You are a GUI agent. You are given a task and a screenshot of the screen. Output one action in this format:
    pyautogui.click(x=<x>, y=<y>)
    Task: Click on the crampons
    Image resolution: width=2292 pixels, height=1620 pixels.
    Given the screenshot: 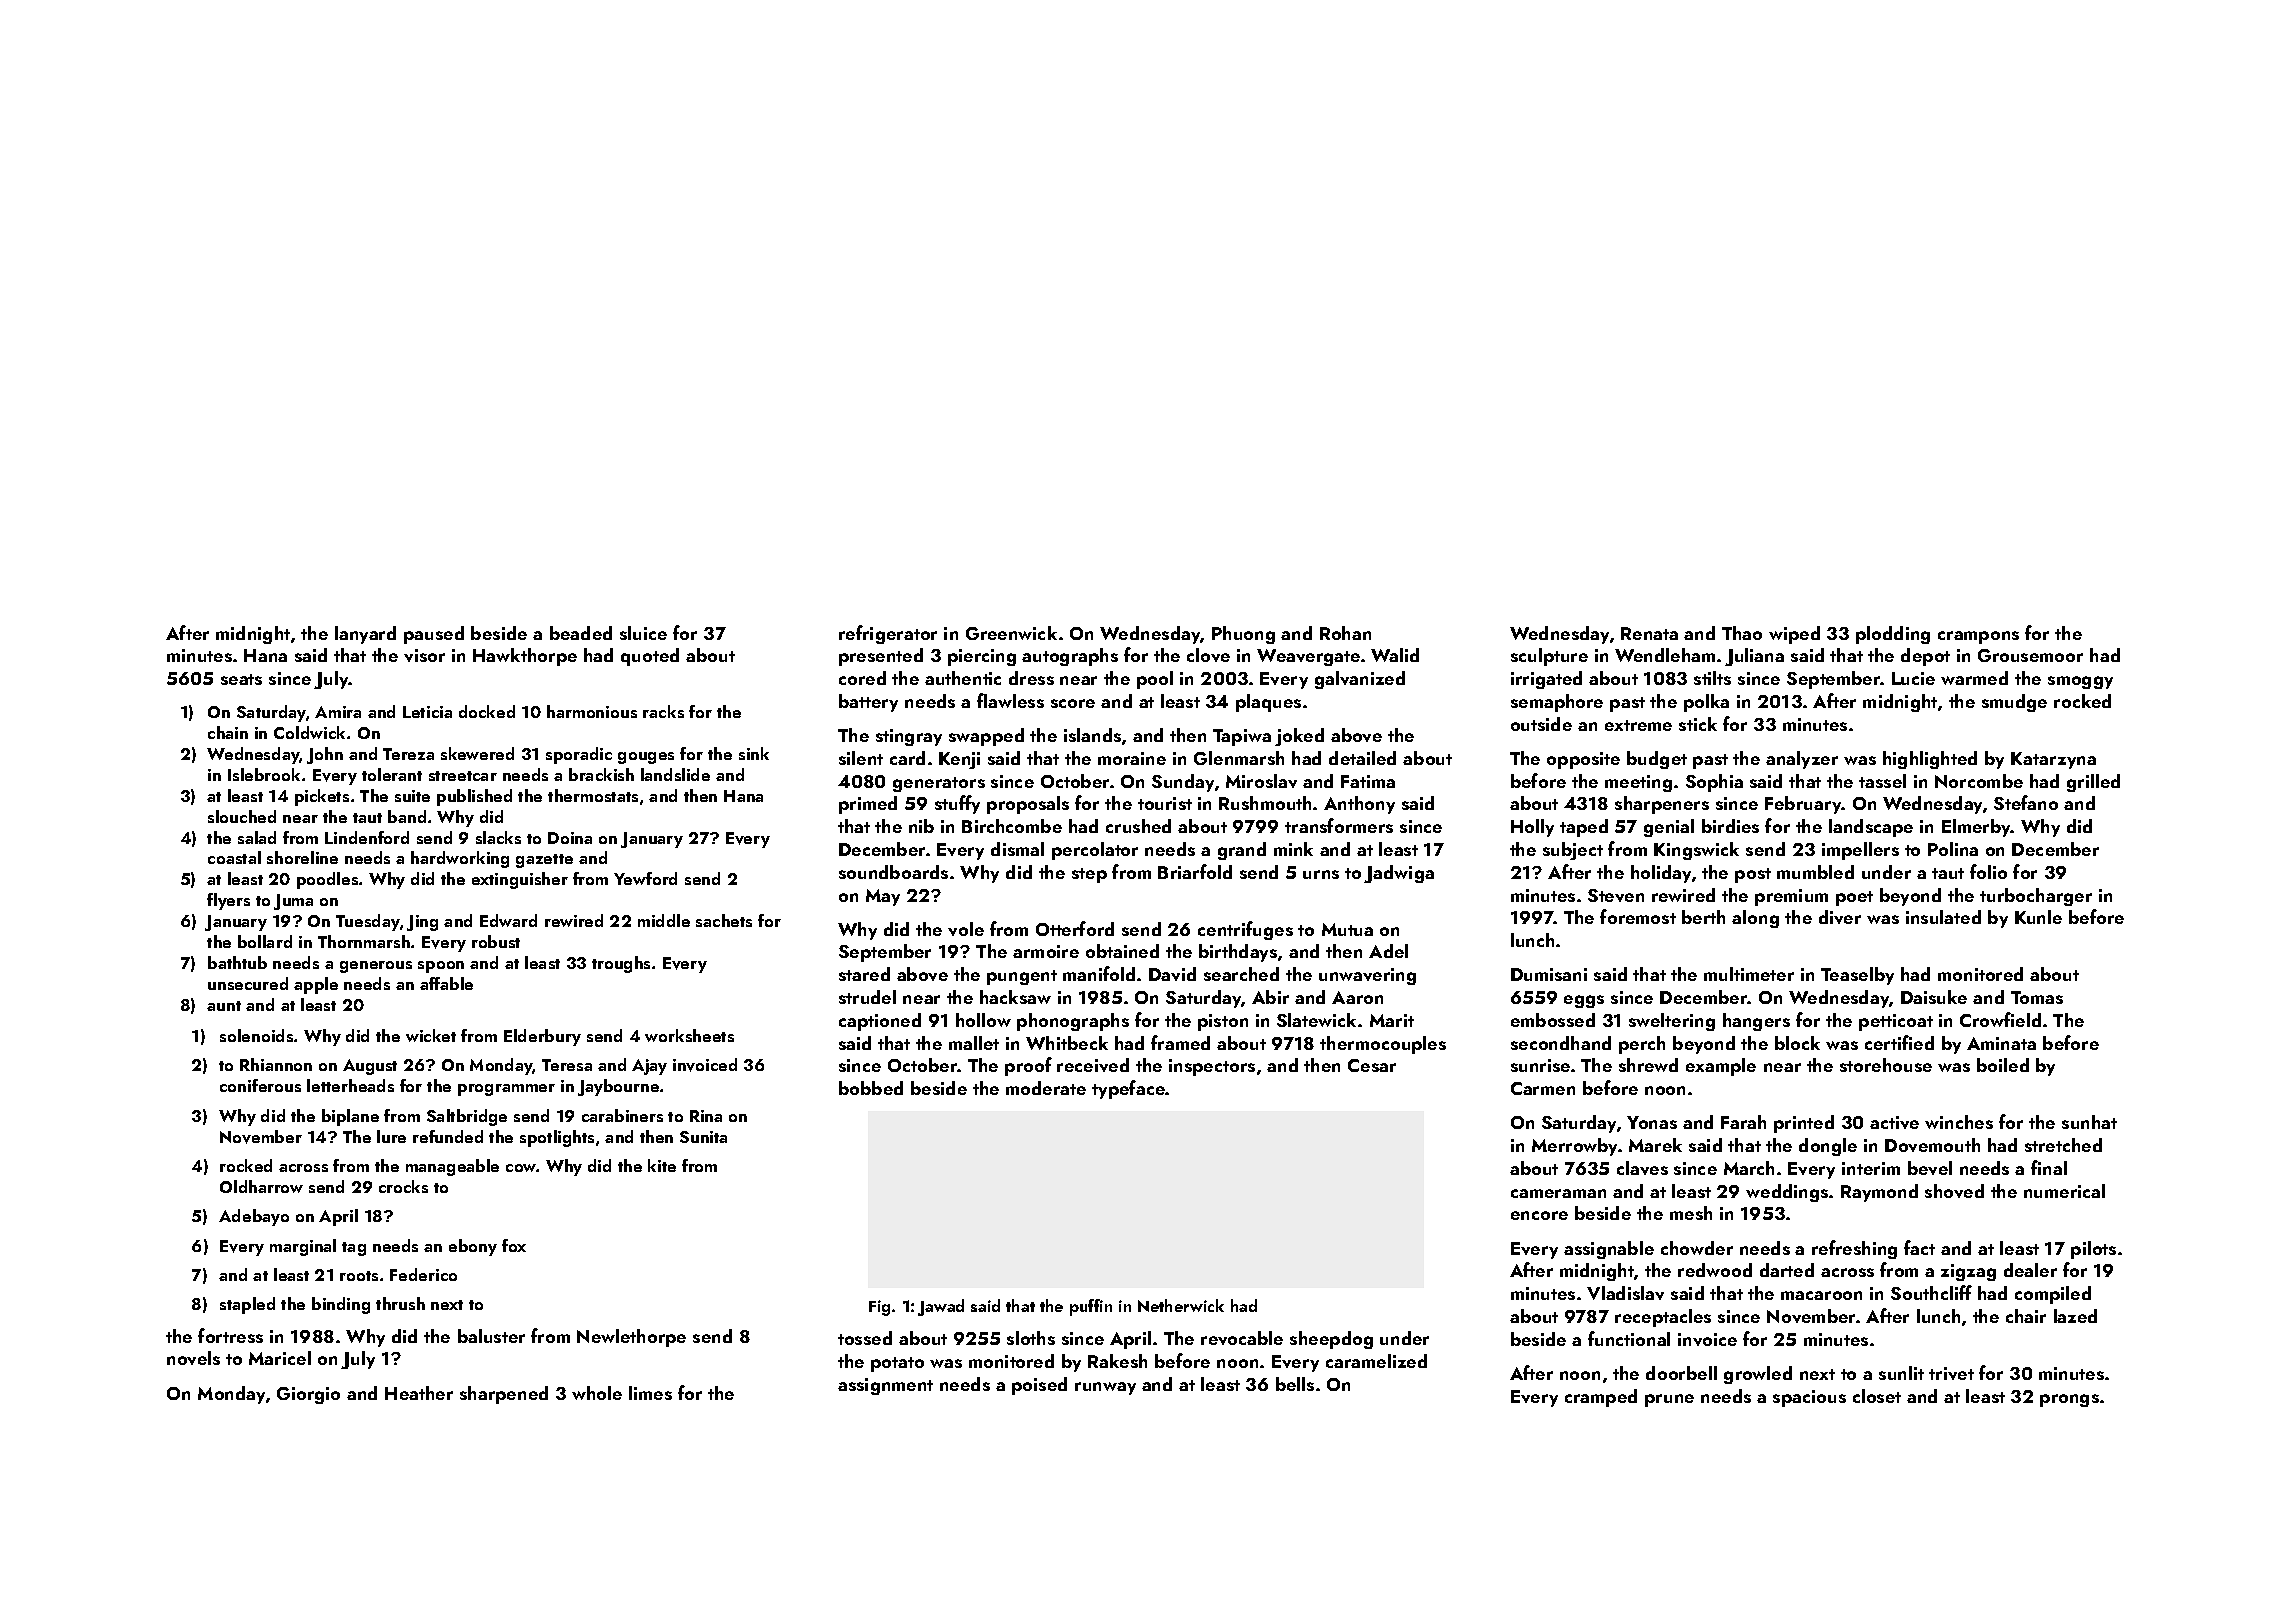 What is the action you would take?
    pyautogui.click(x=1978, y=637)
